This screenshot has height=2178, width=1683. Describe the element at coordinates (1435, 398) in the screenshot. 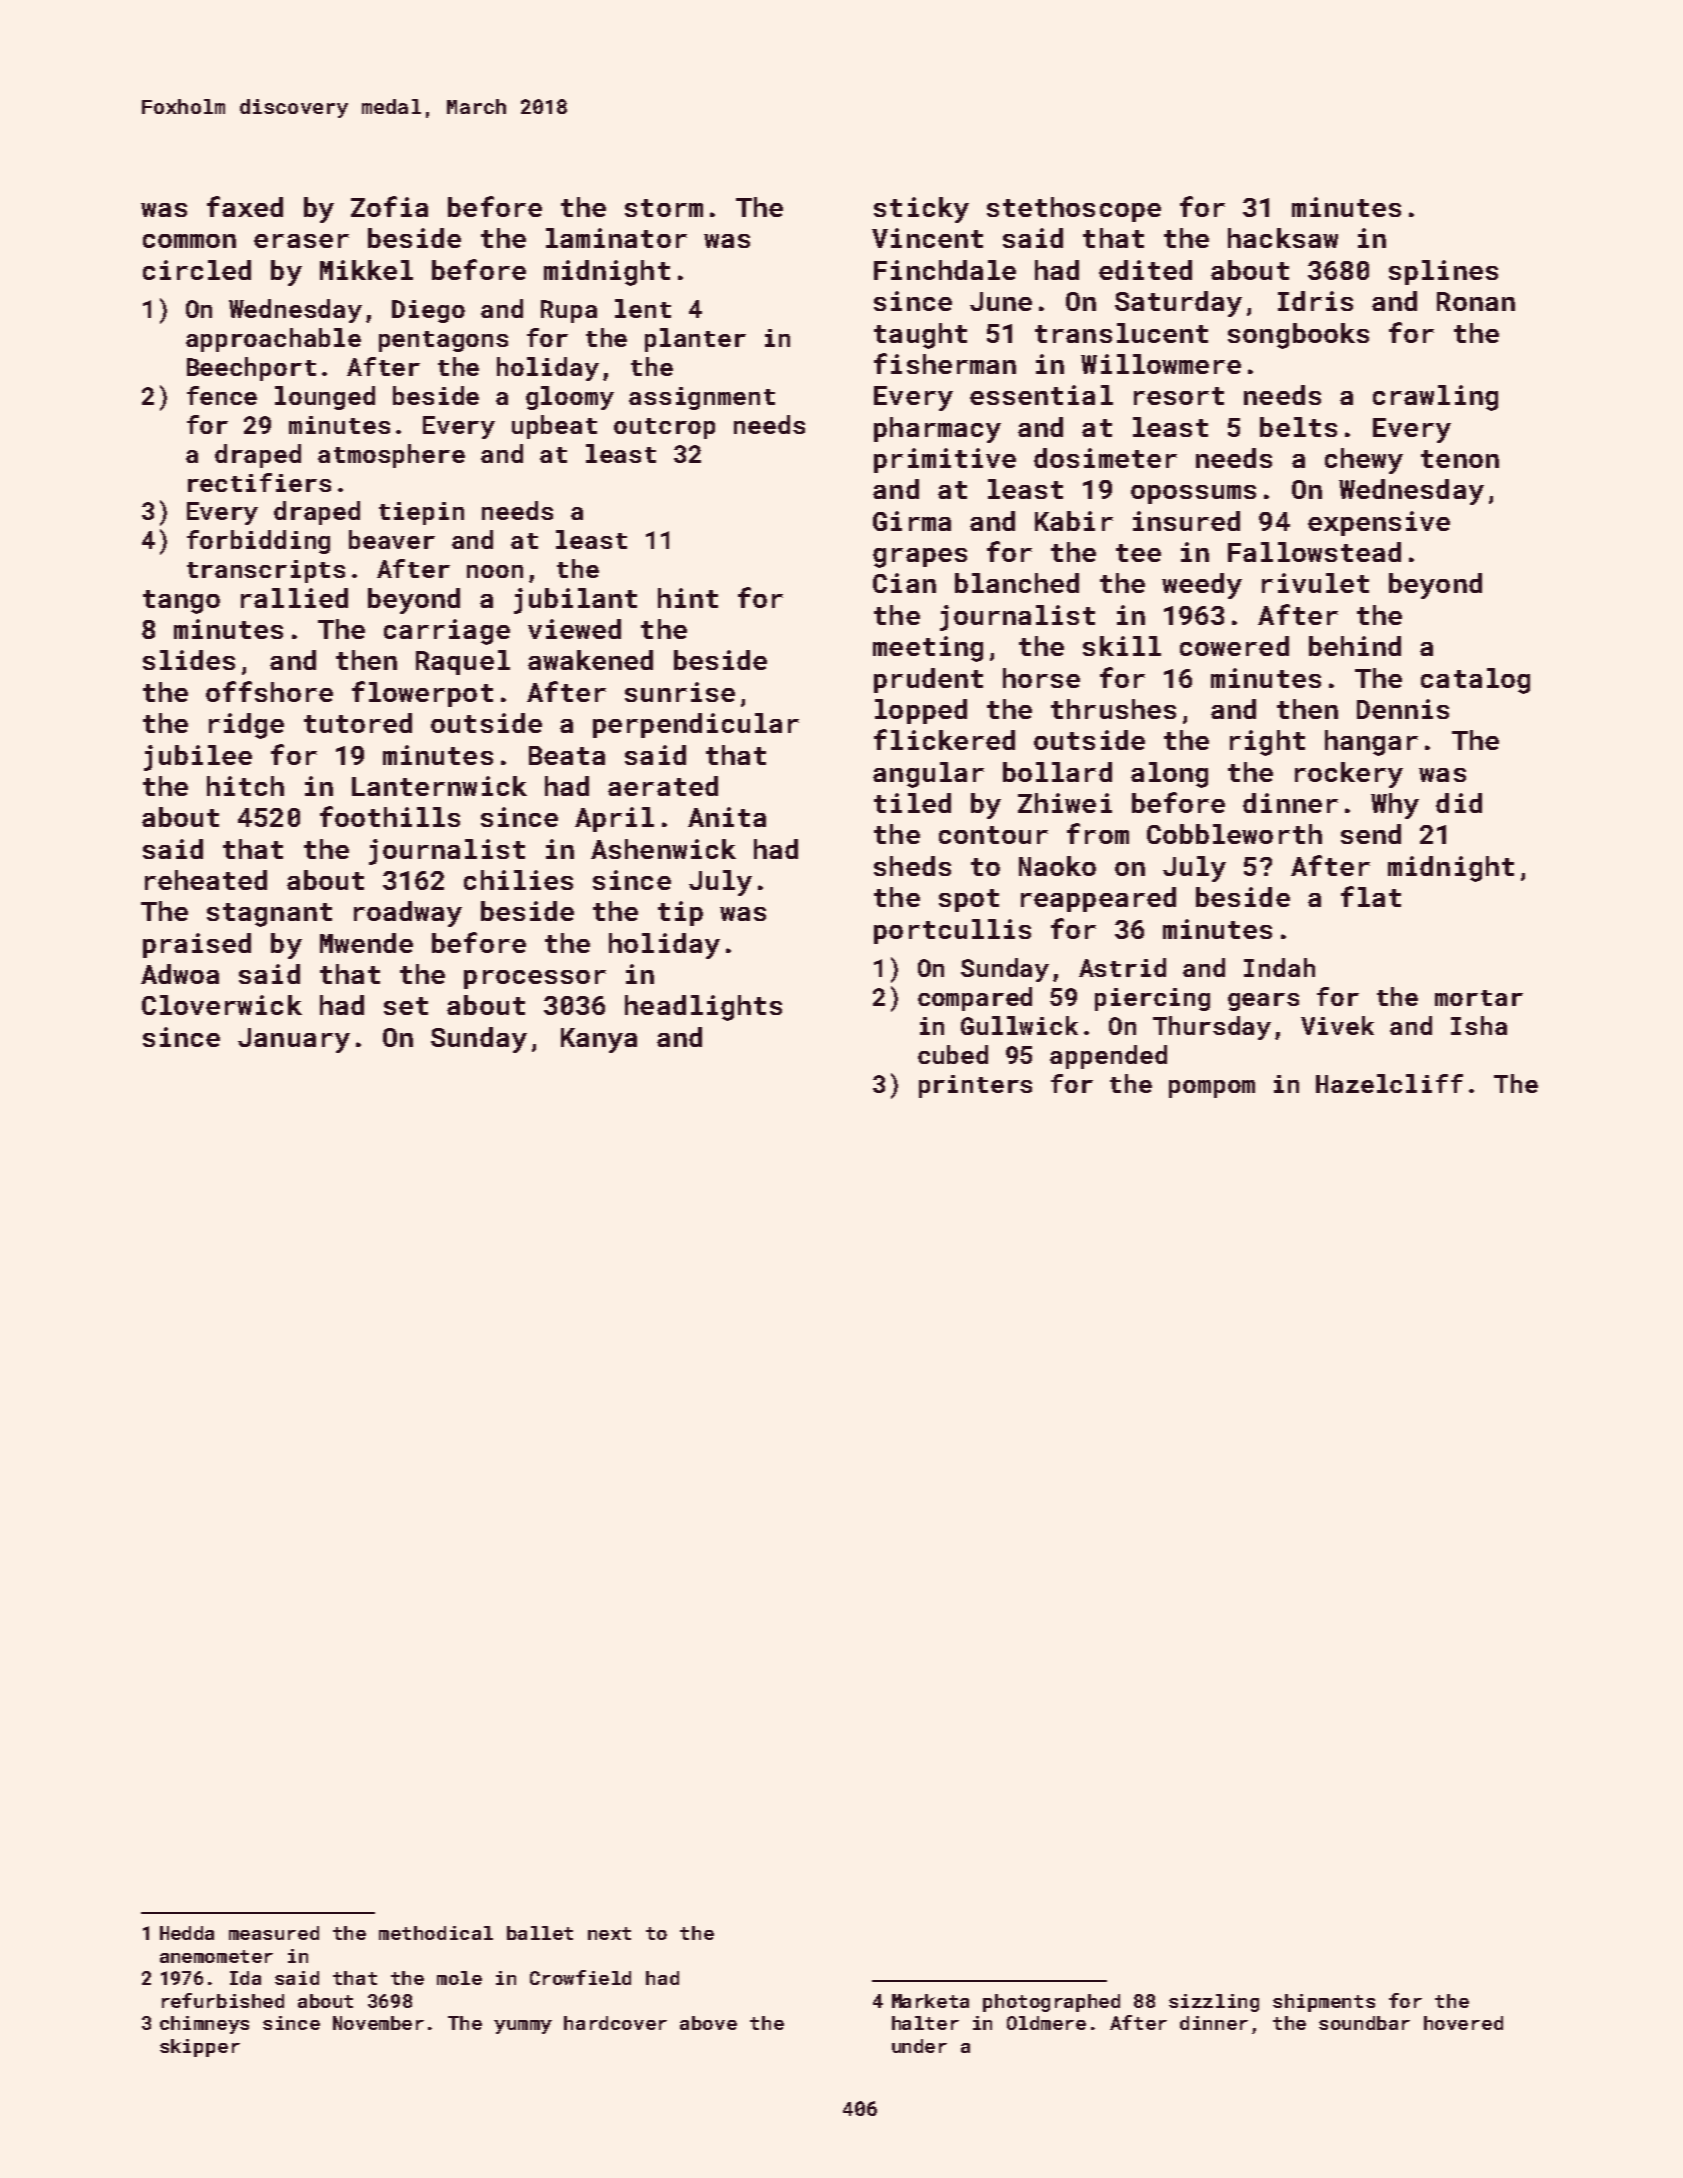

I see `crawling` at that location.
